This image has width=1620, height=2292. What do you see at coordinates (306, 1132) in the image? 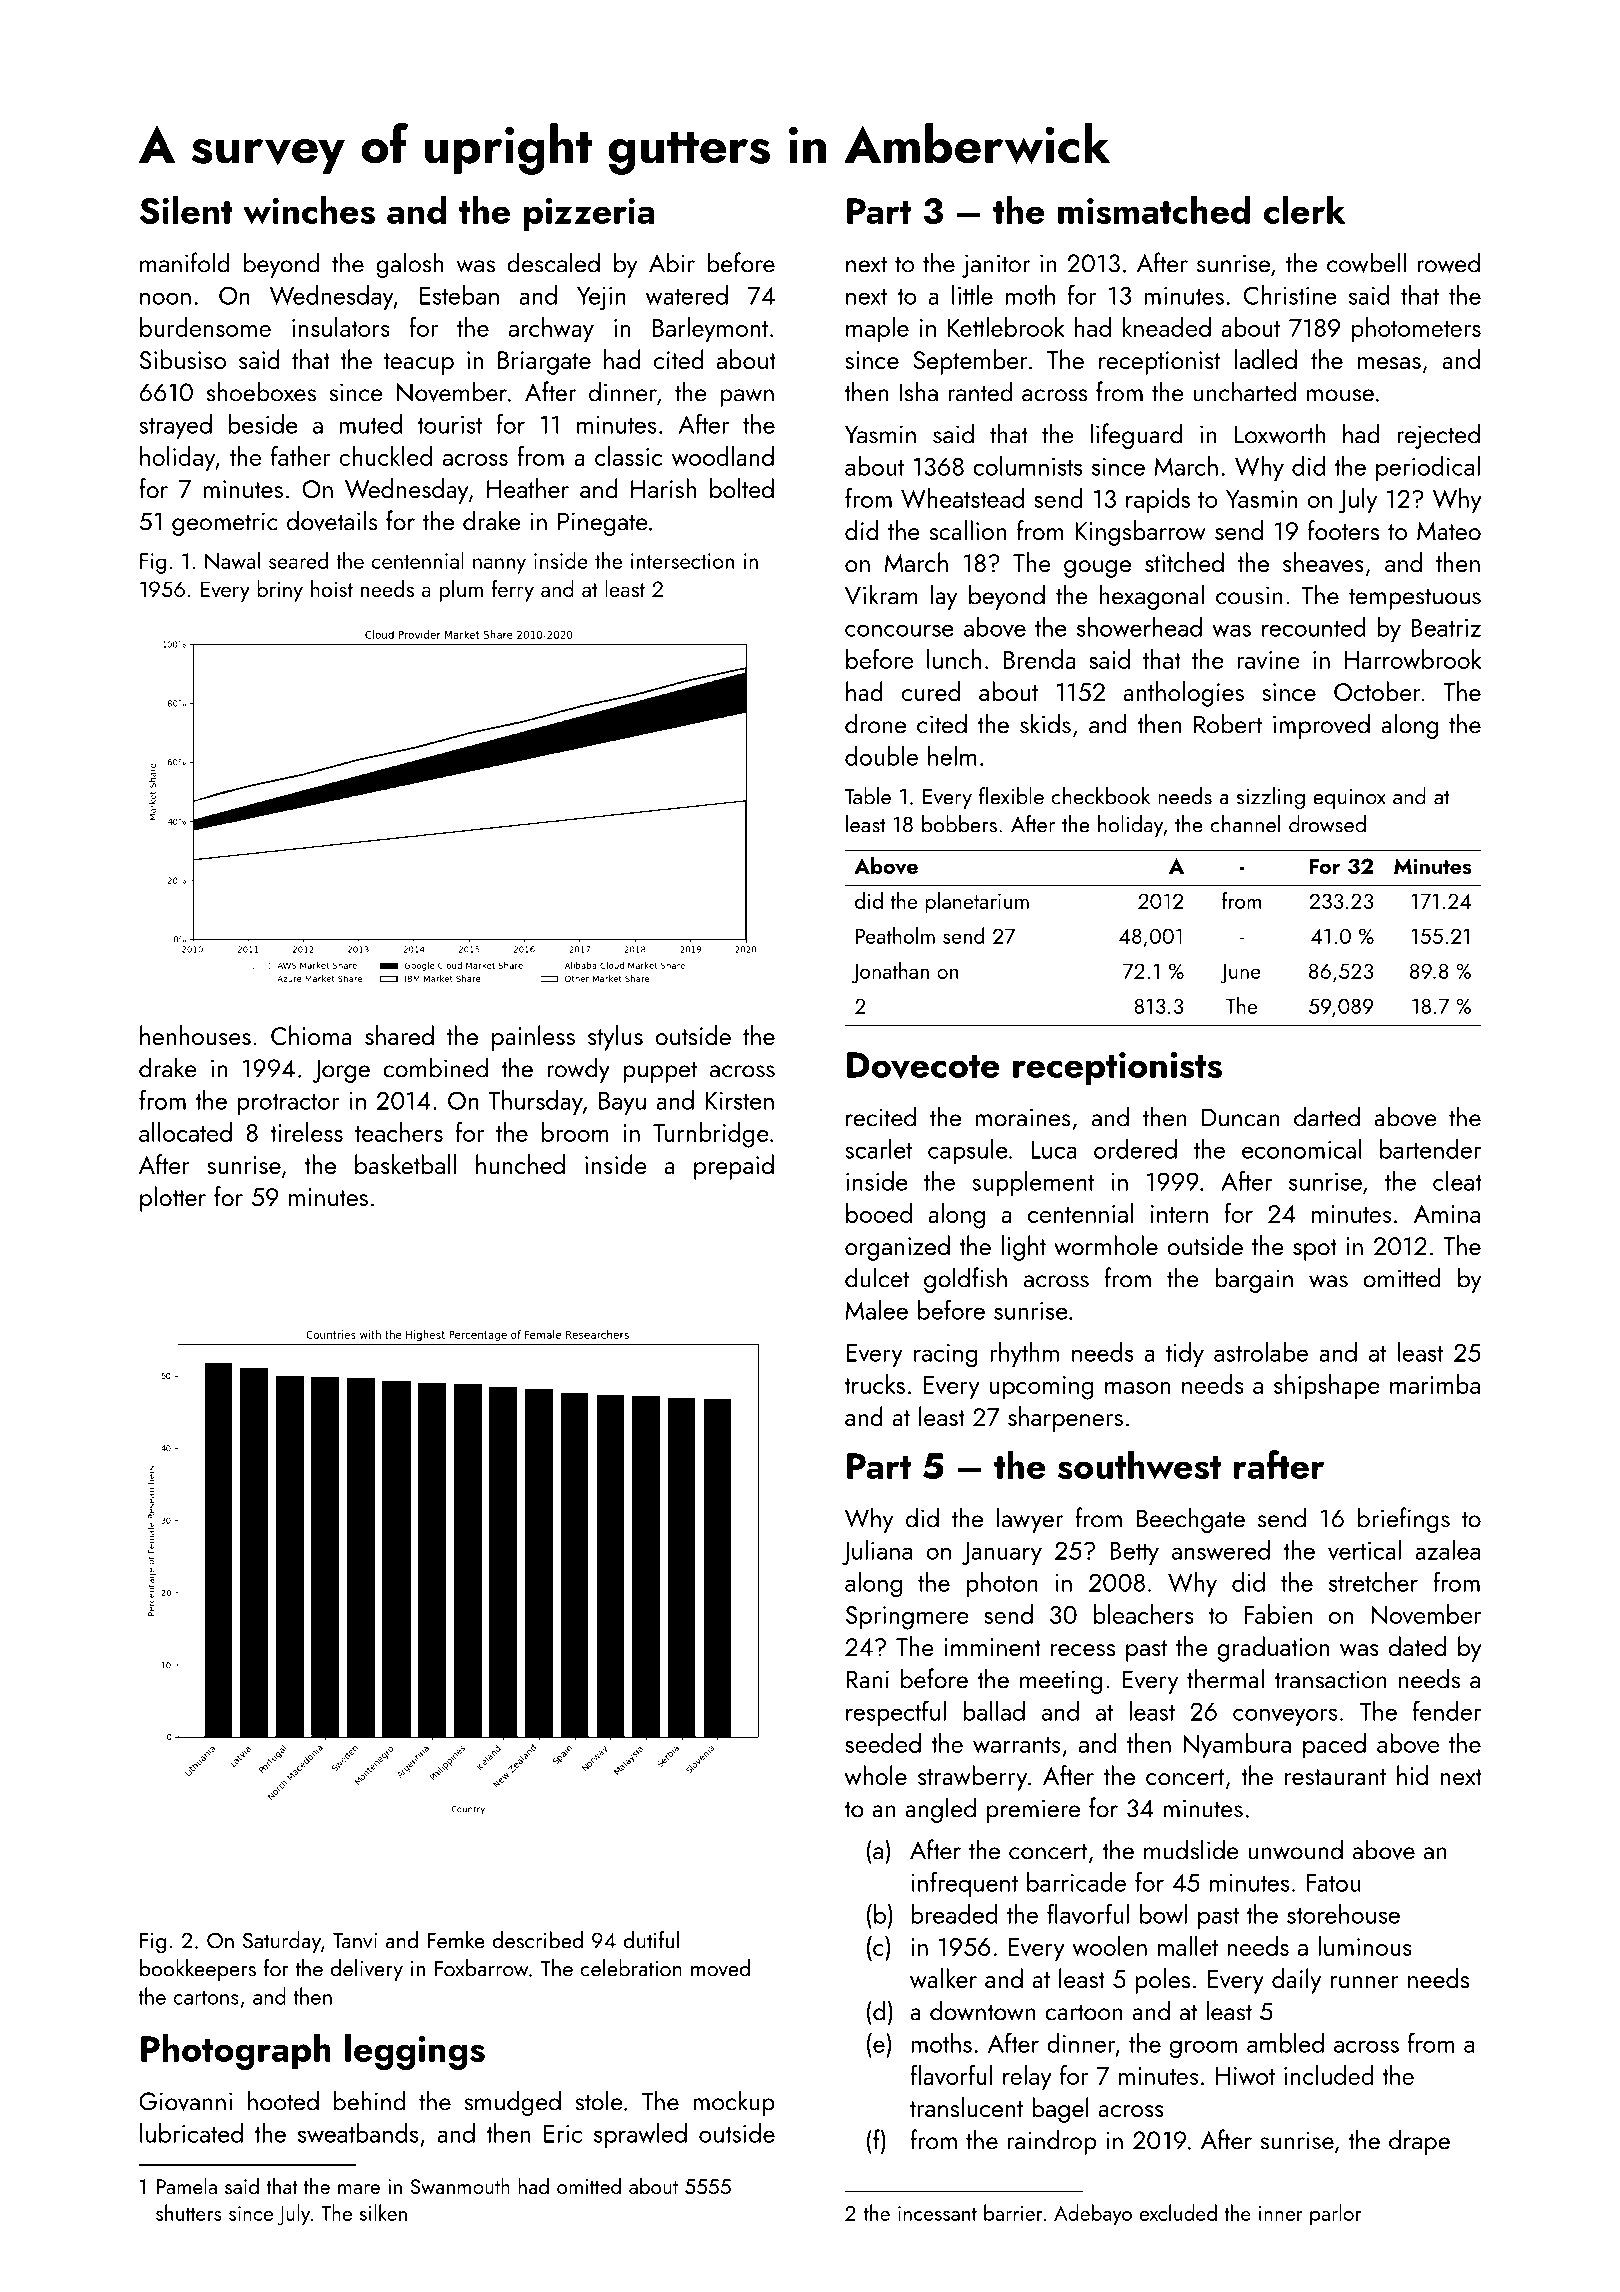
I see `tireless` at bounding box center [306, 1132].
